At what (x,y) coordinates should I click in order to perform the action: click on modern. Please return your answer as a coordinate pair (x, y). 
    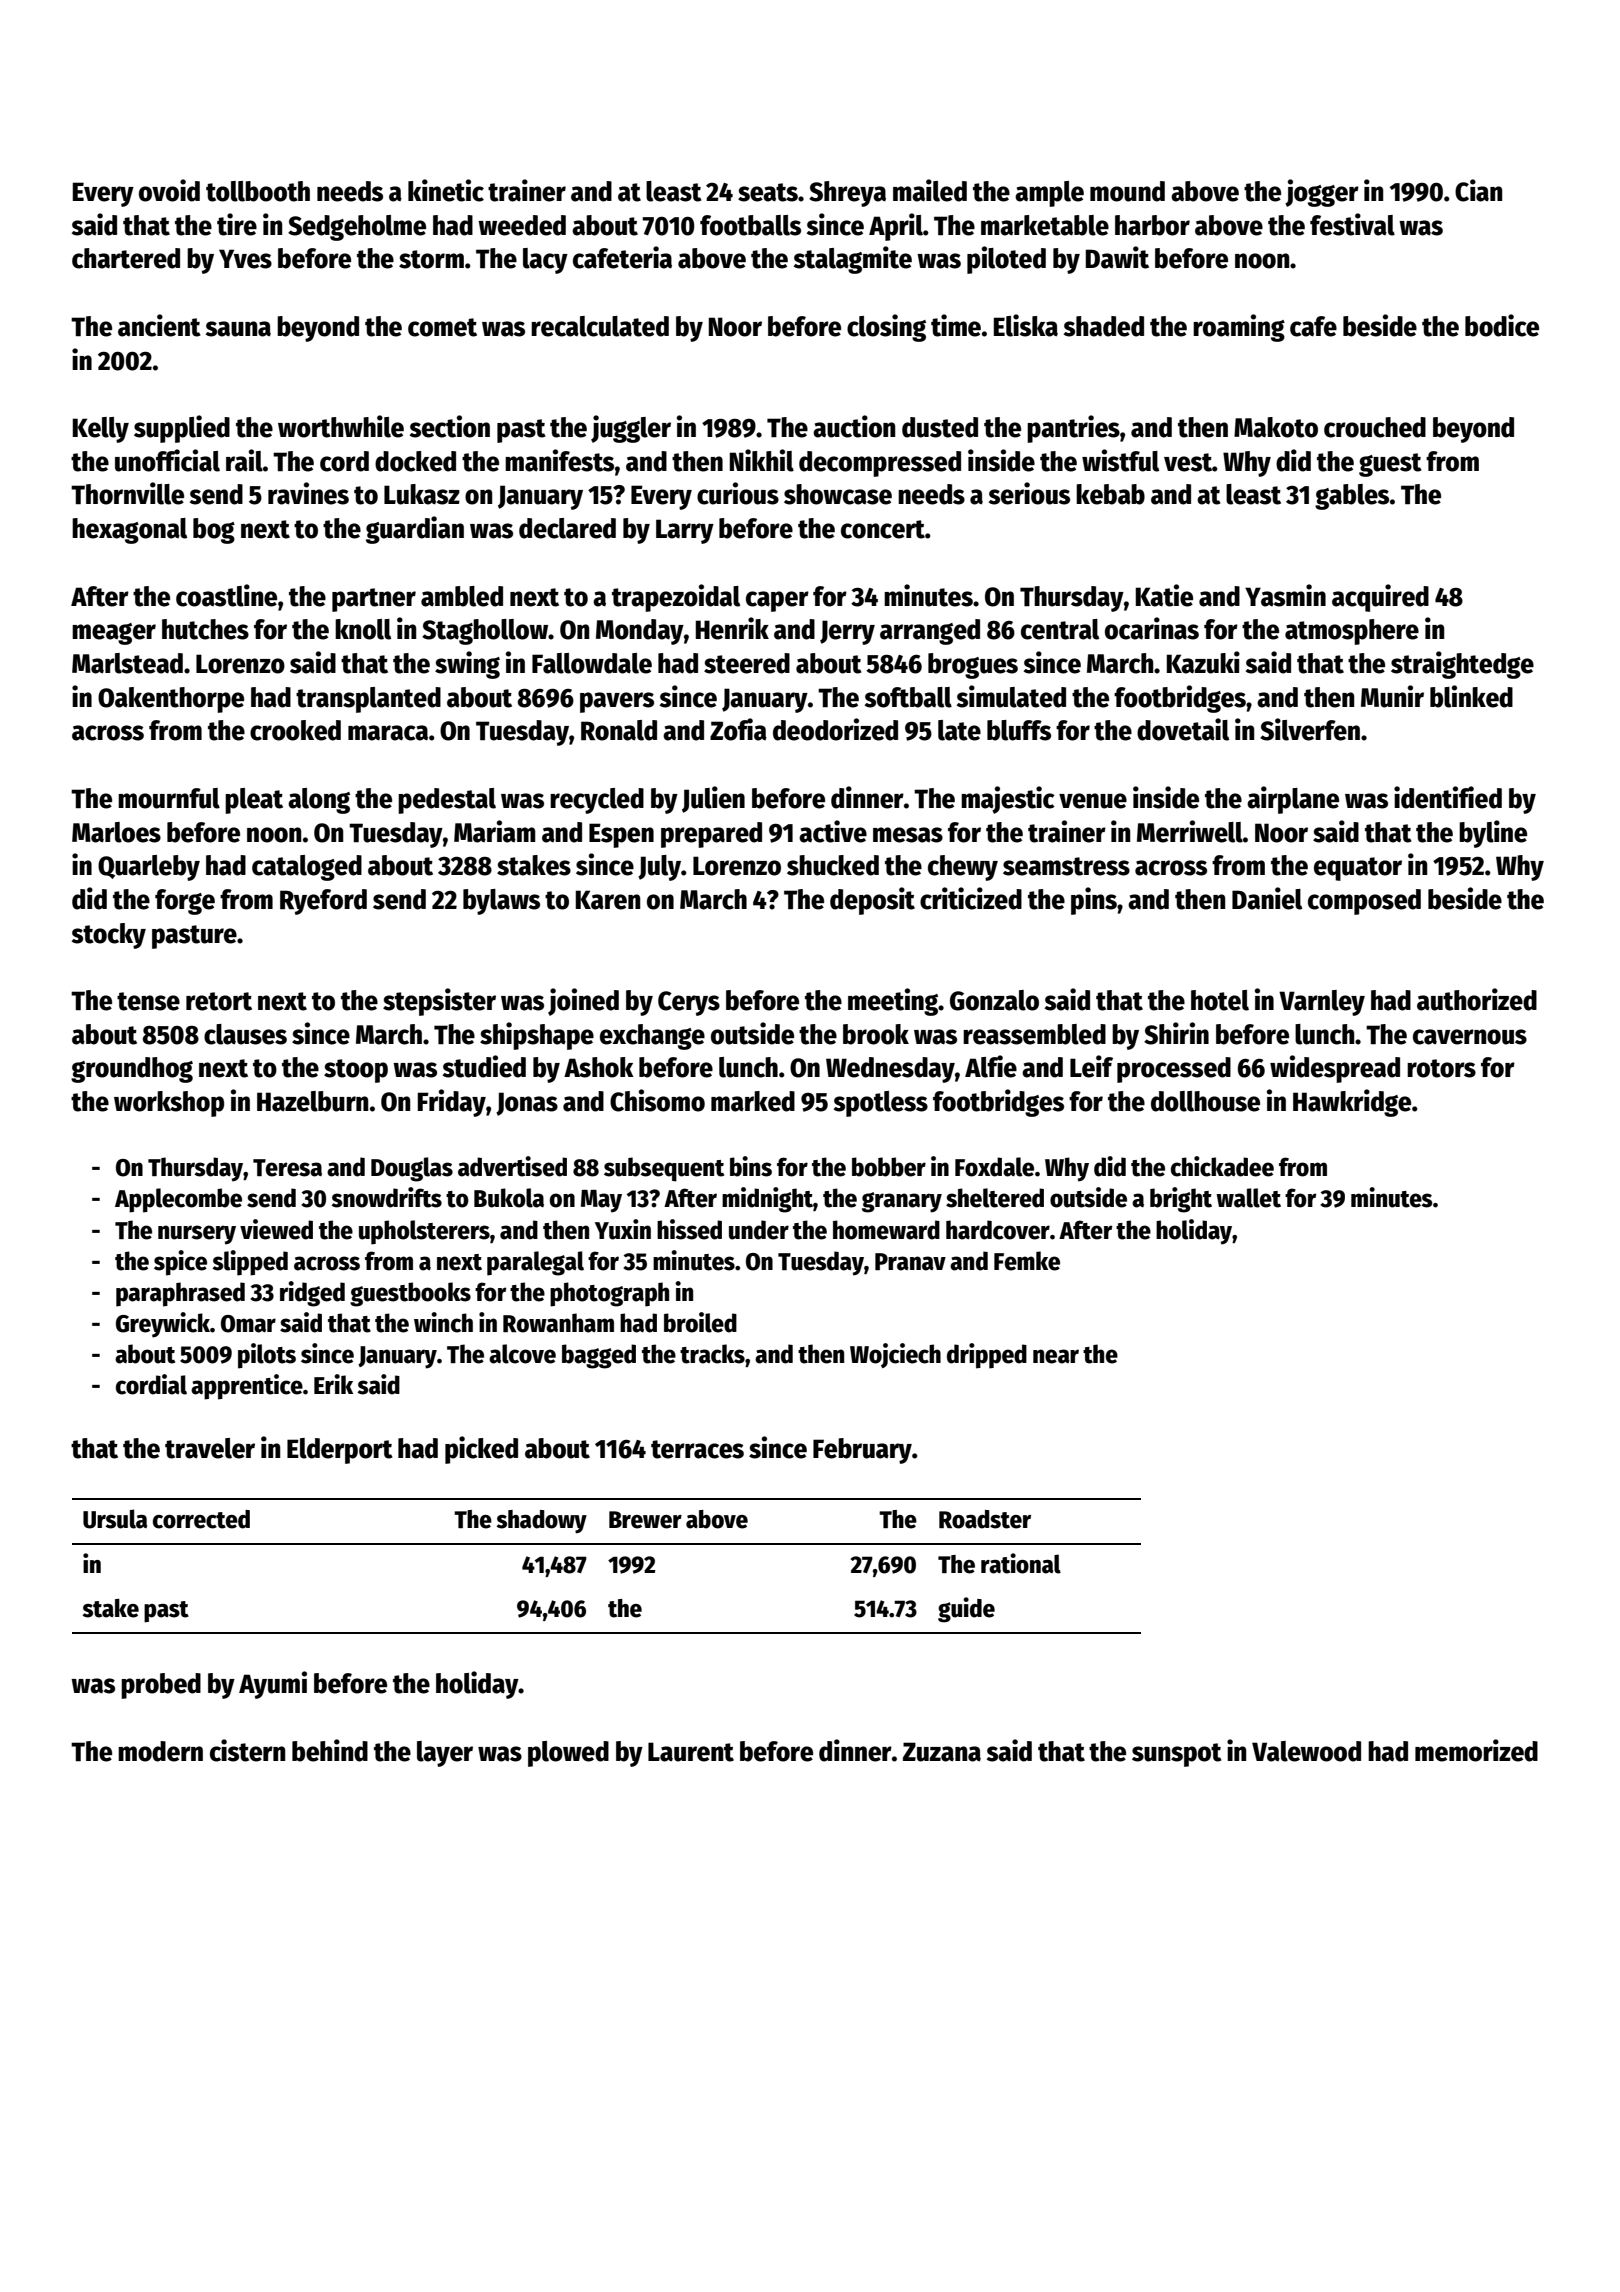
    Looking at the image, I should click on (160, 1751).
